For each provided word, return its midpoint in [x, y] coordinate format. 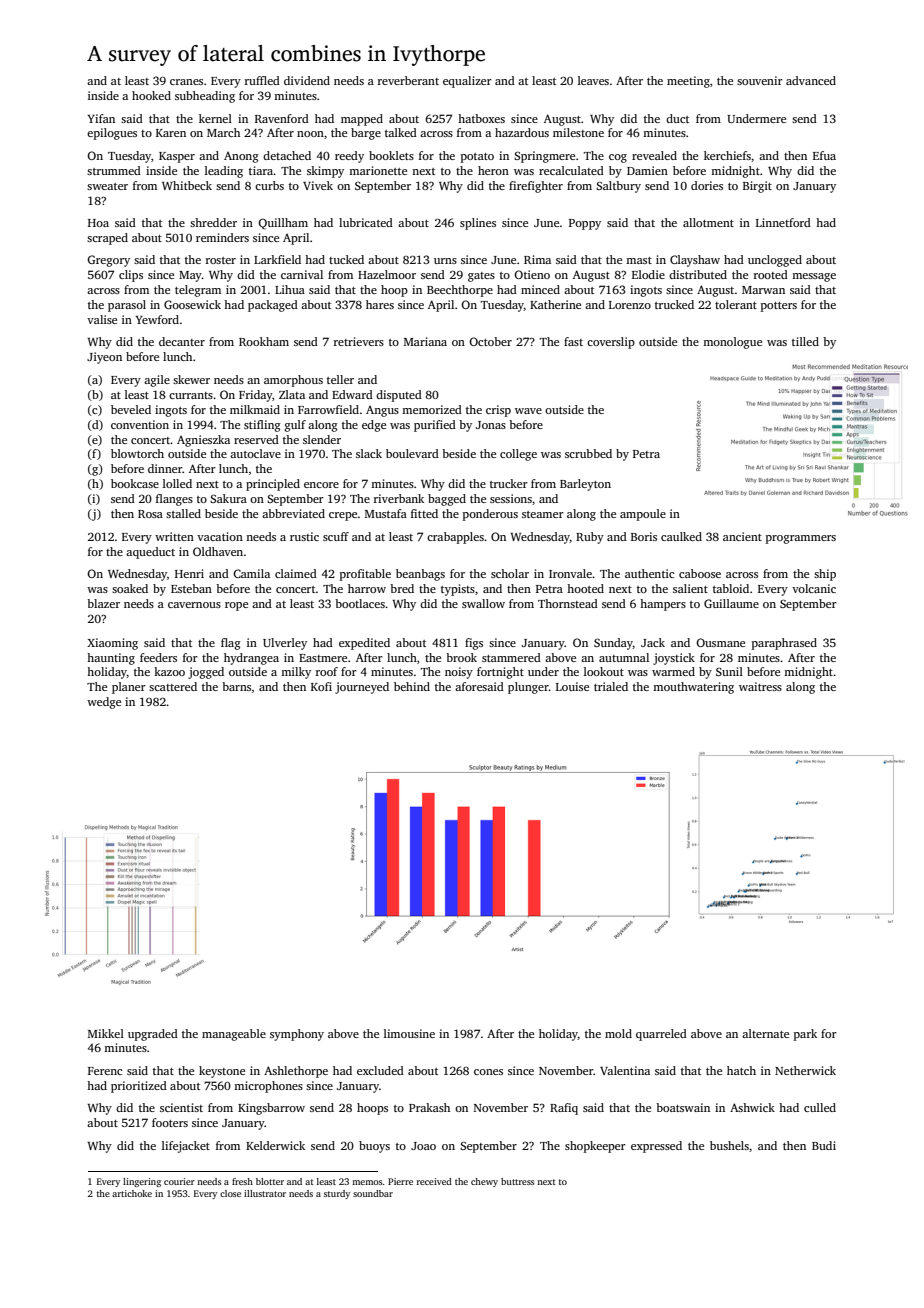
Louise [572, 686]
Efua [824, 155]
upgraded [153, 1035]
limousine [409, 1033]
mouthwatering [693, 688]
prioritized [139, 1087]
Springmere [544, 157]
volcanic [814, 588]
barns [236, 686]
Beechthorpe [460, 291]
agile [157, 381]
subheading [205, 97]
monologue [732, 343]
